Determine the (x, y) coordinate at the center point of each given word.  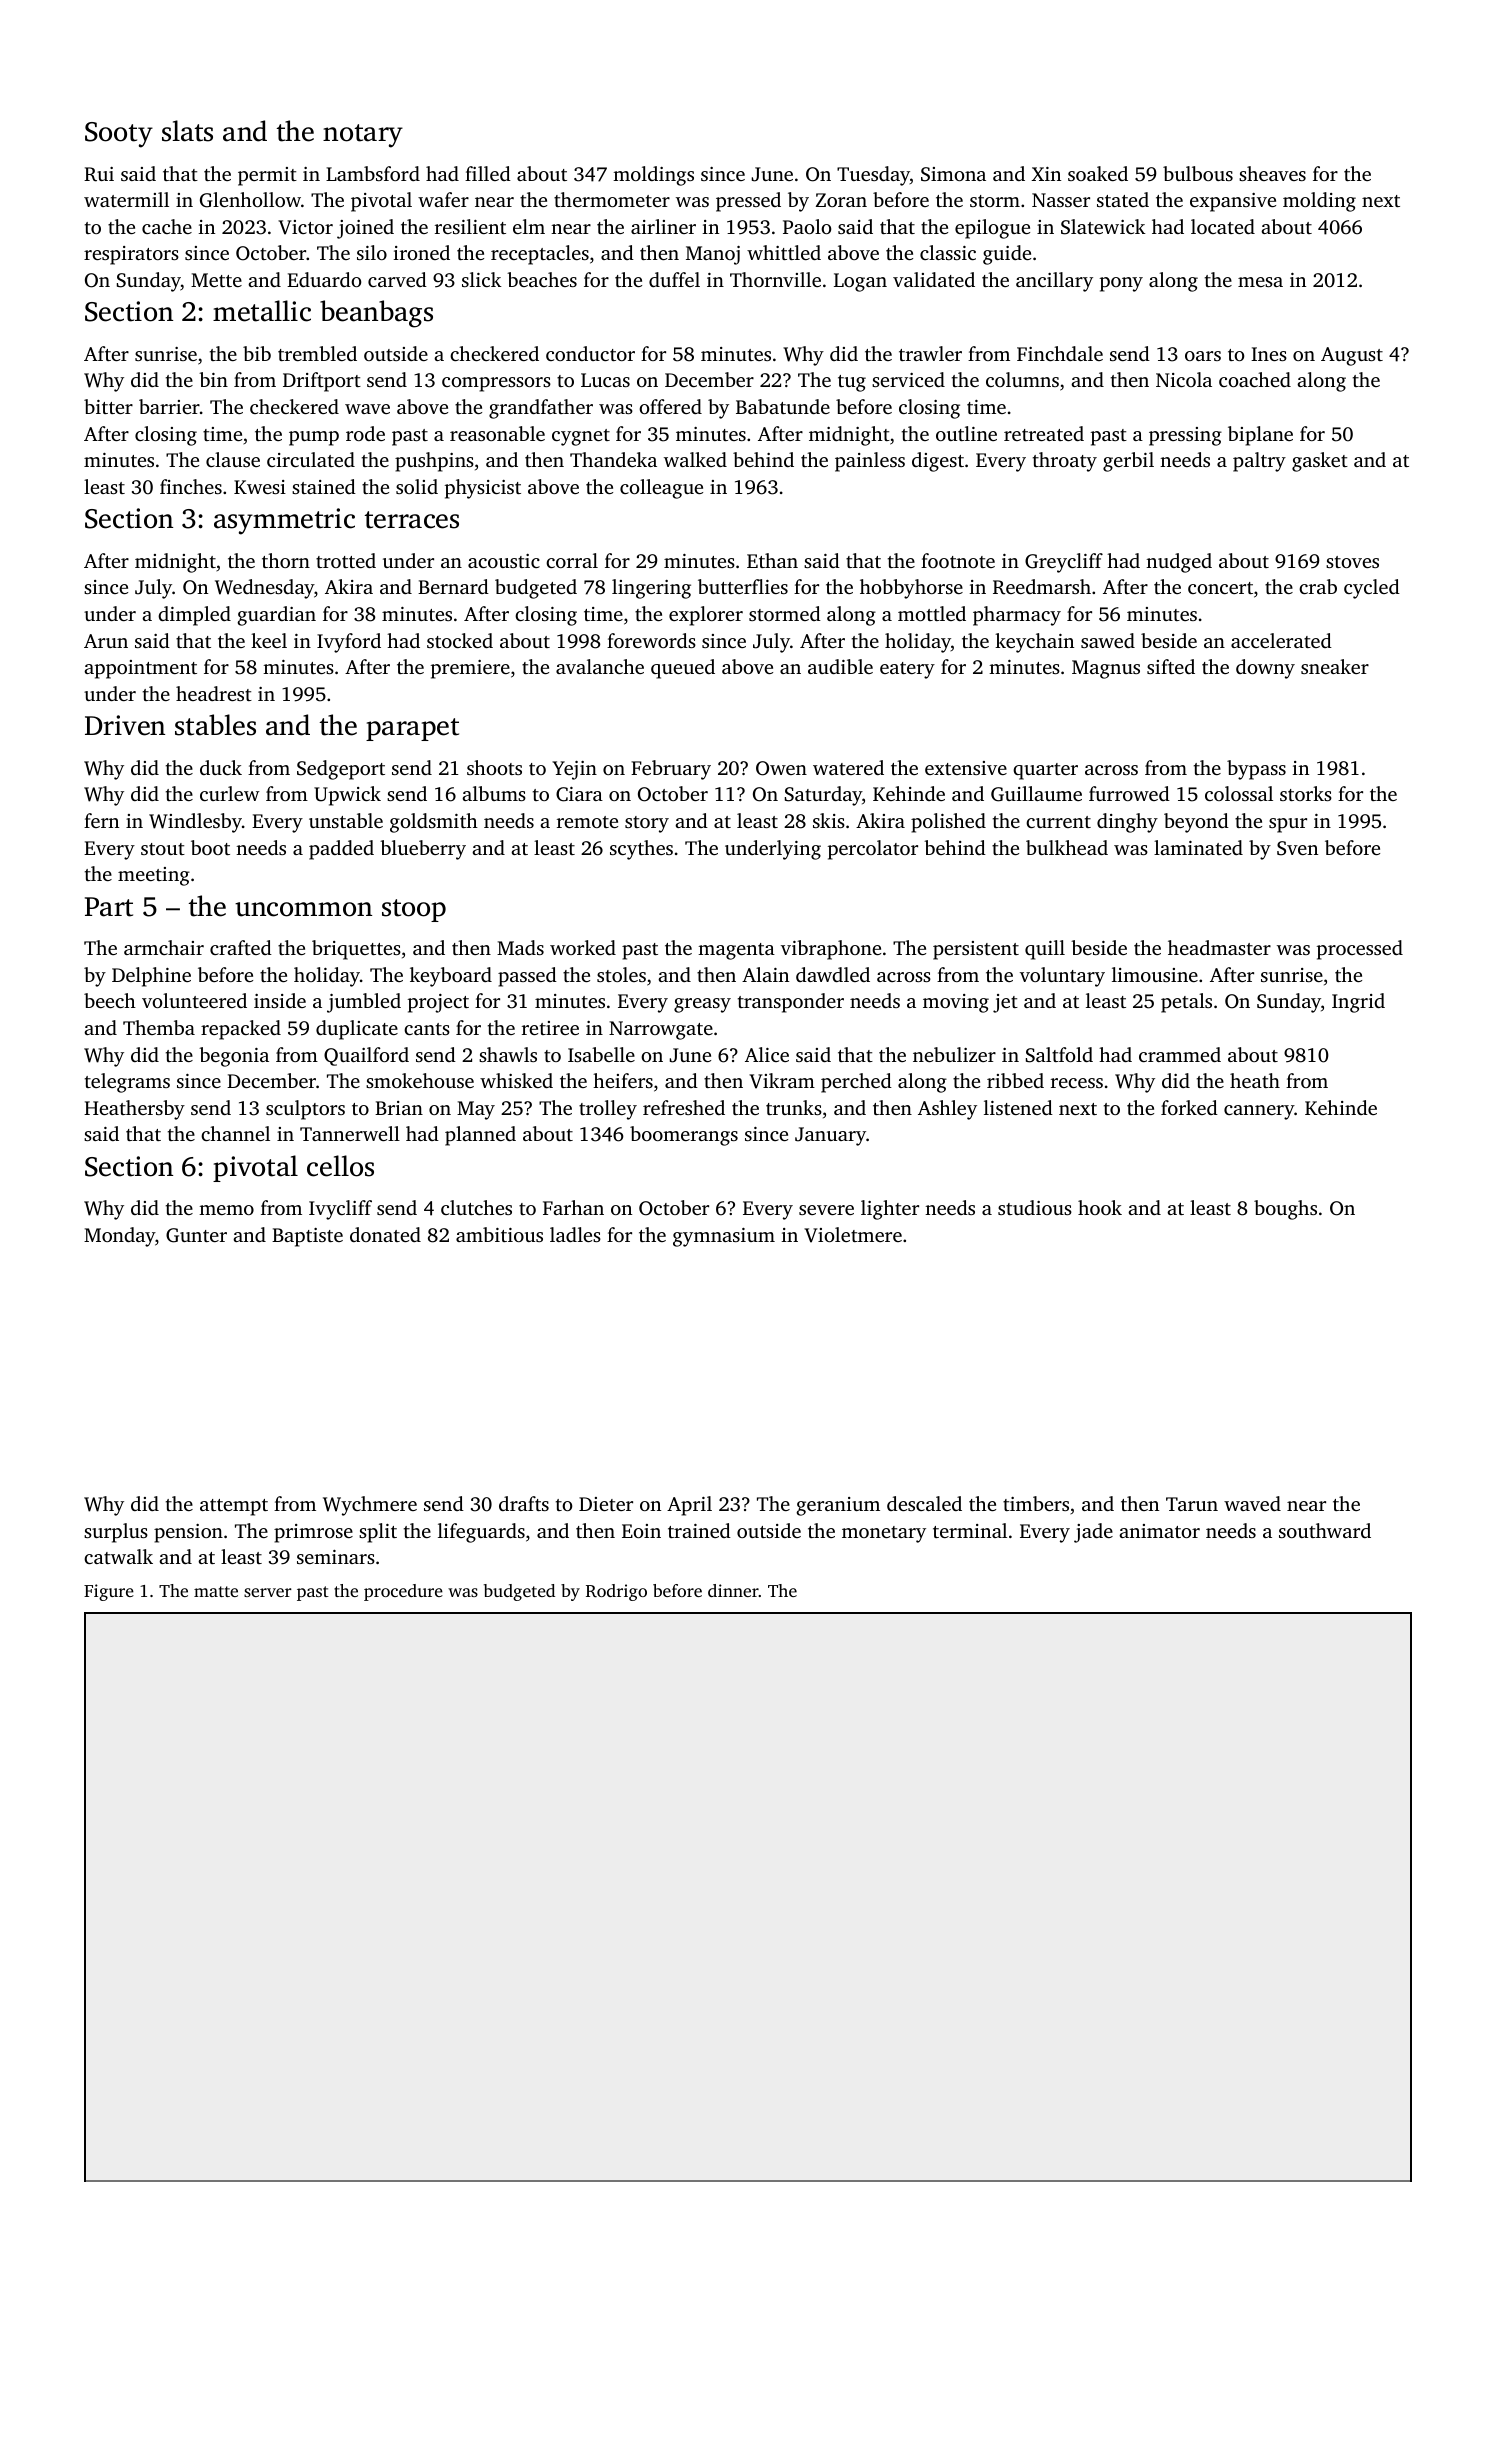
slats (187, 131)
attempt (234, 1507)
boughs (1285, 1210)
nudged (1179, 563)
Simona (953, 174)
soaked (1098, 173)
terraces (412, 520)
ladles (575, 1234)
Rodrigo (616, 1592)
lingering (651, 589)
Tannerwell (350, 1133)
